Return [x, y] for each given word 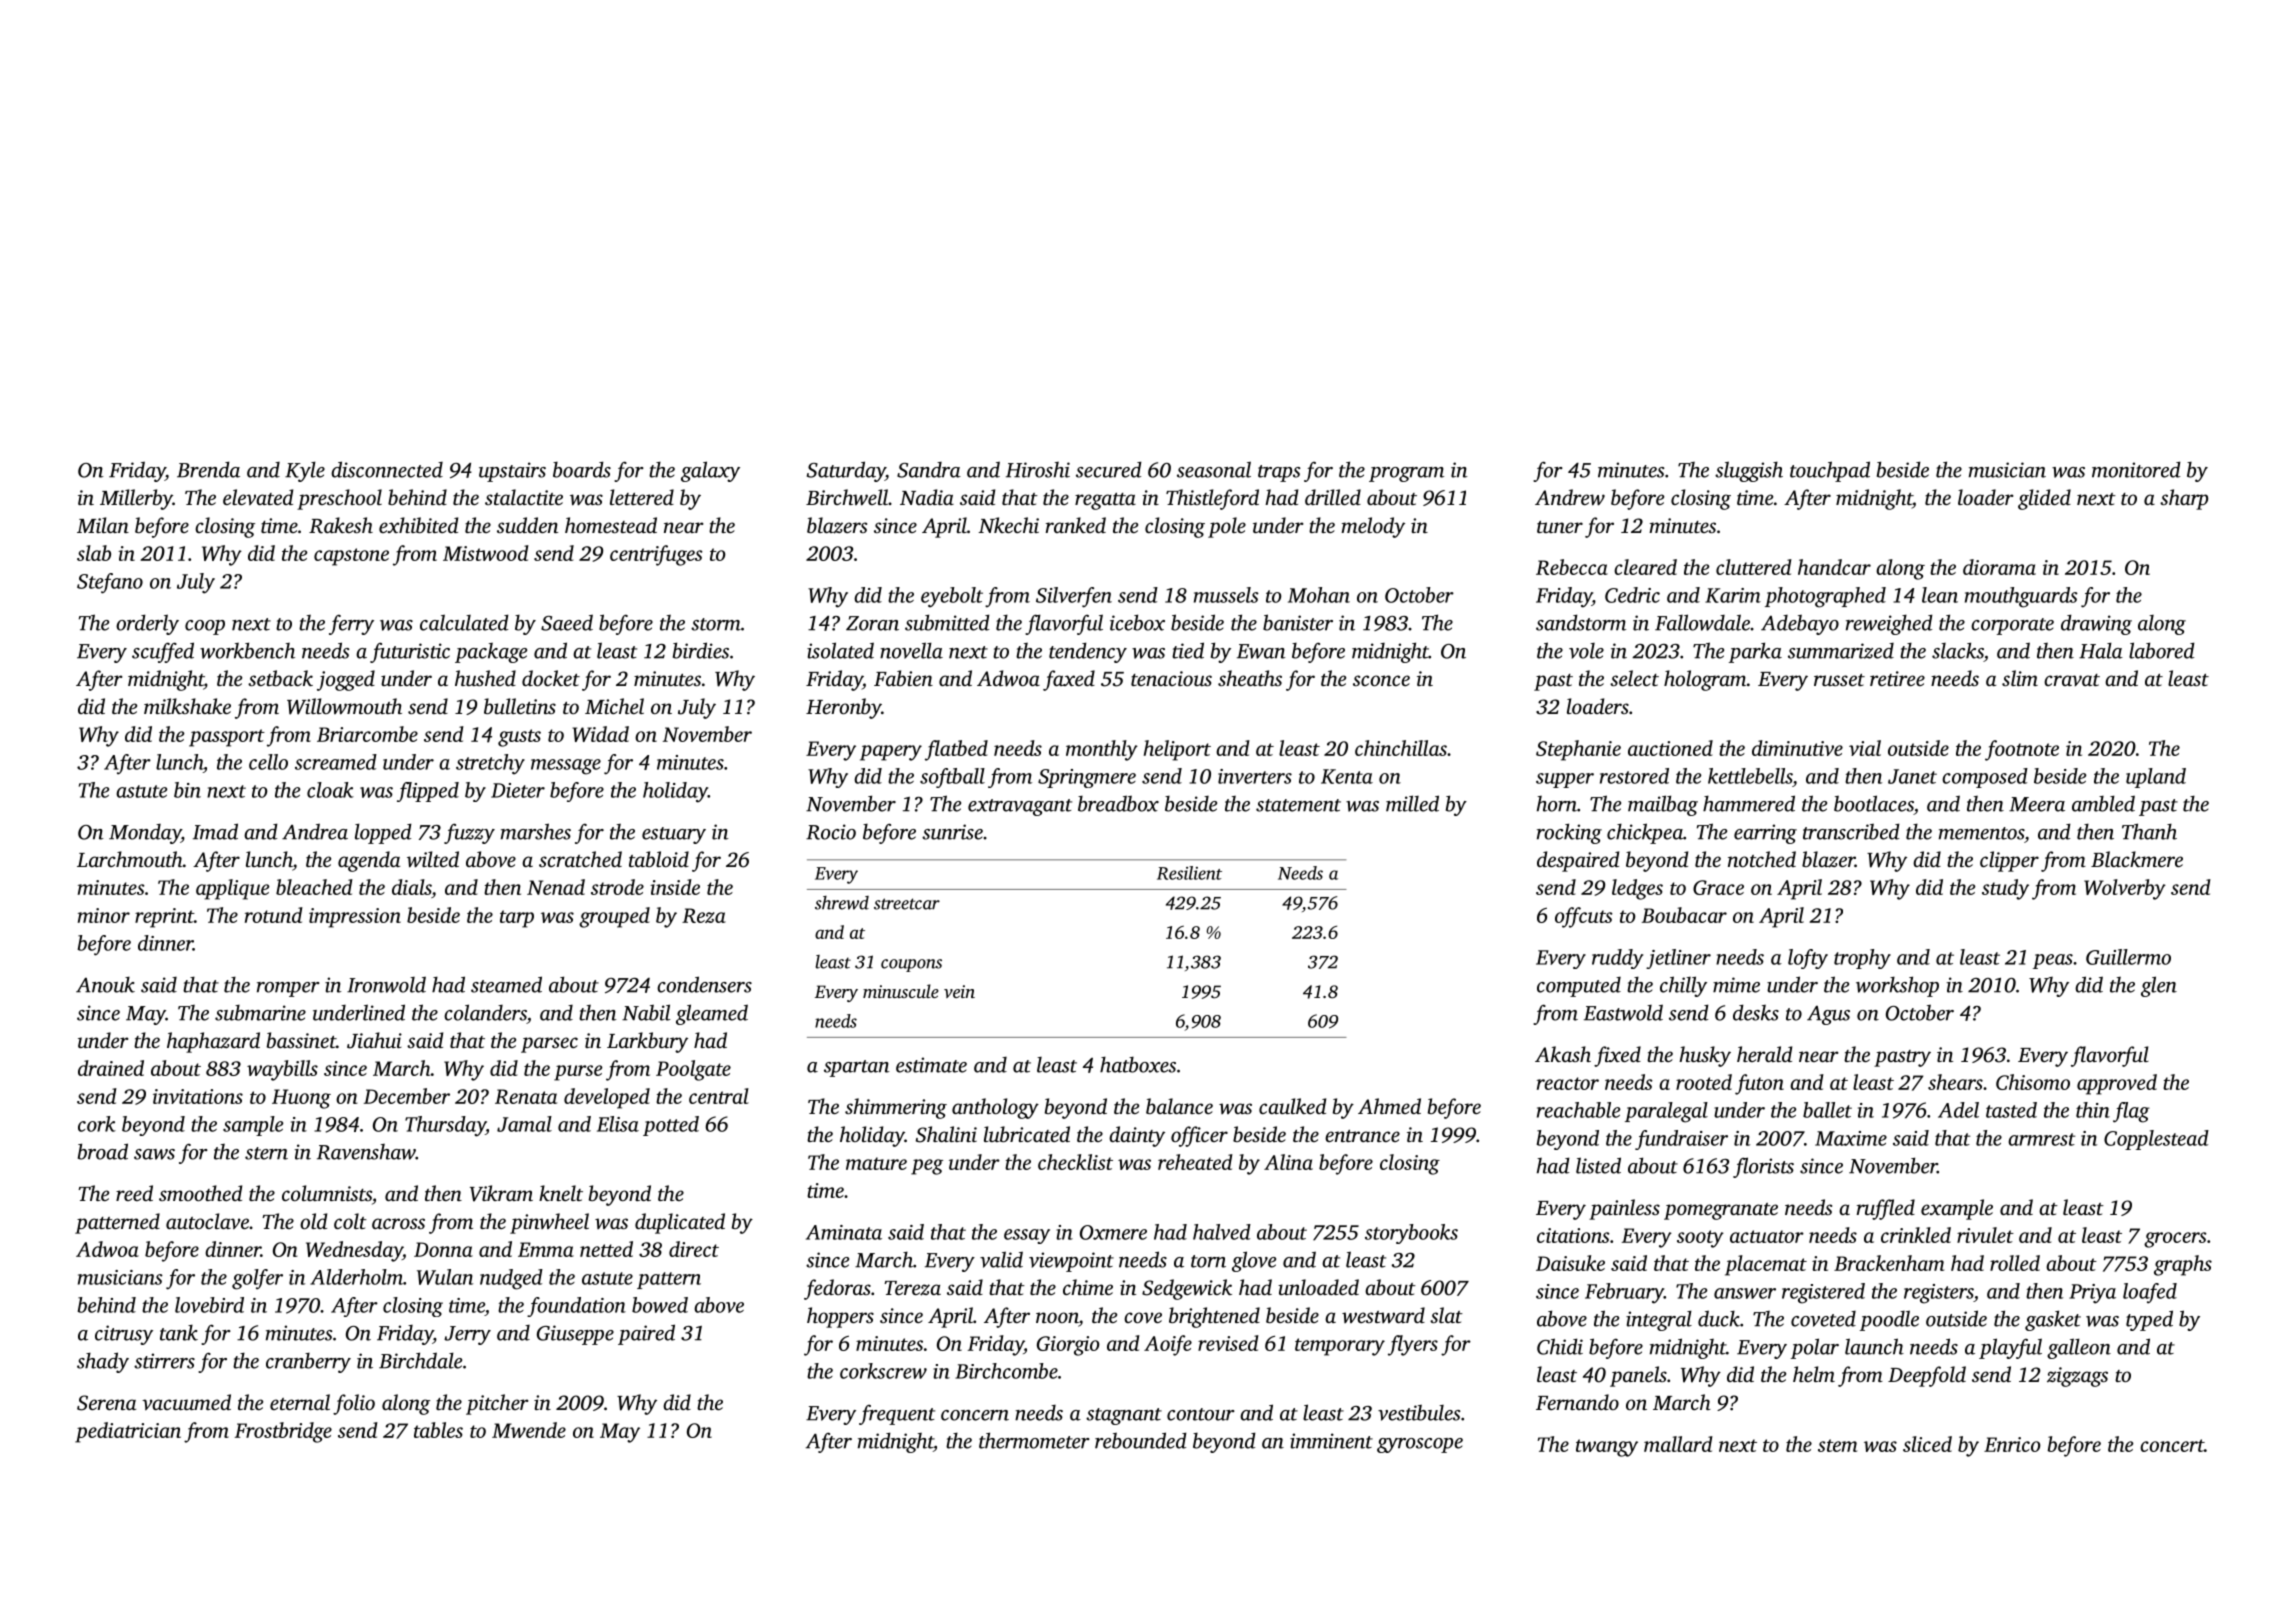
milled [1412, 803]
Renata [526, 1096]
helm [1814, 1374]
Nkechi [1008, 525]
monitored [2136, 469]
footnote [2022, 750]
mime [1736, 985]
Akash [1563, 1054]
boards [582, 469]
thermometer [1034, 1440]
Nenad [556, 887]
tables [438, 1430]
